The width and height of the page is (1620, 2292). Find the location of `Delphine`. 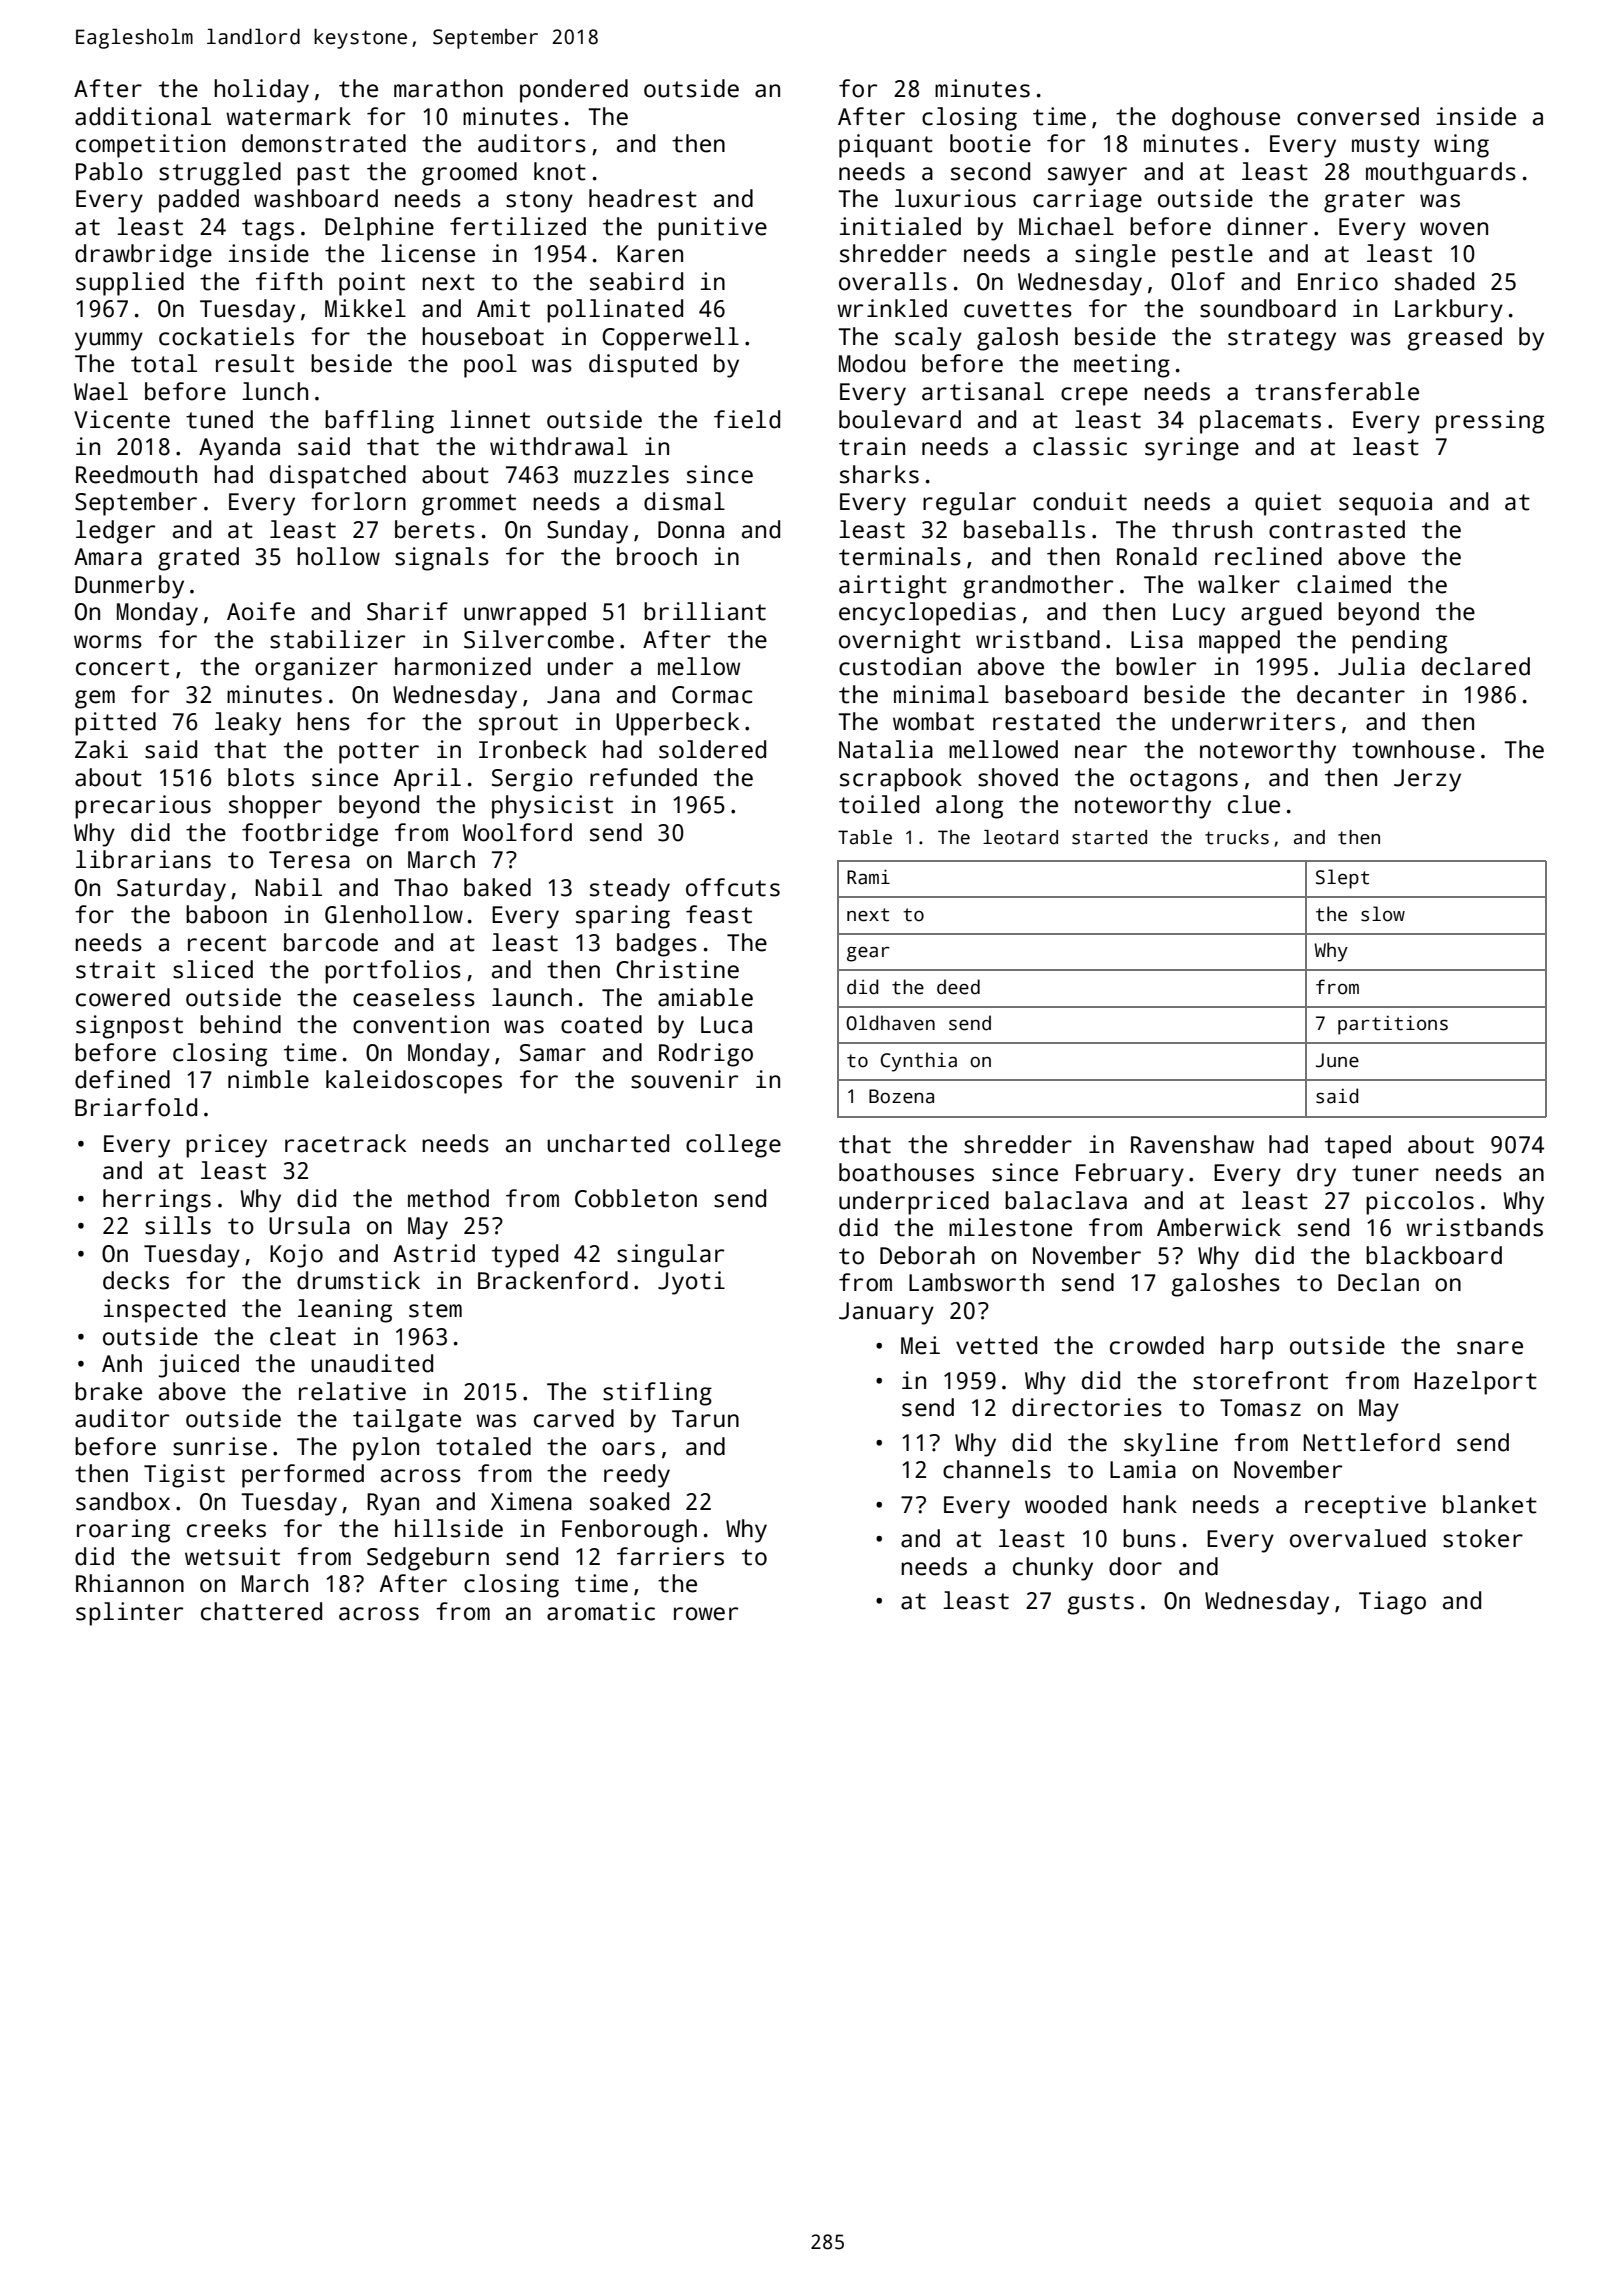

Delphine is located at coordinates (379, 229).
